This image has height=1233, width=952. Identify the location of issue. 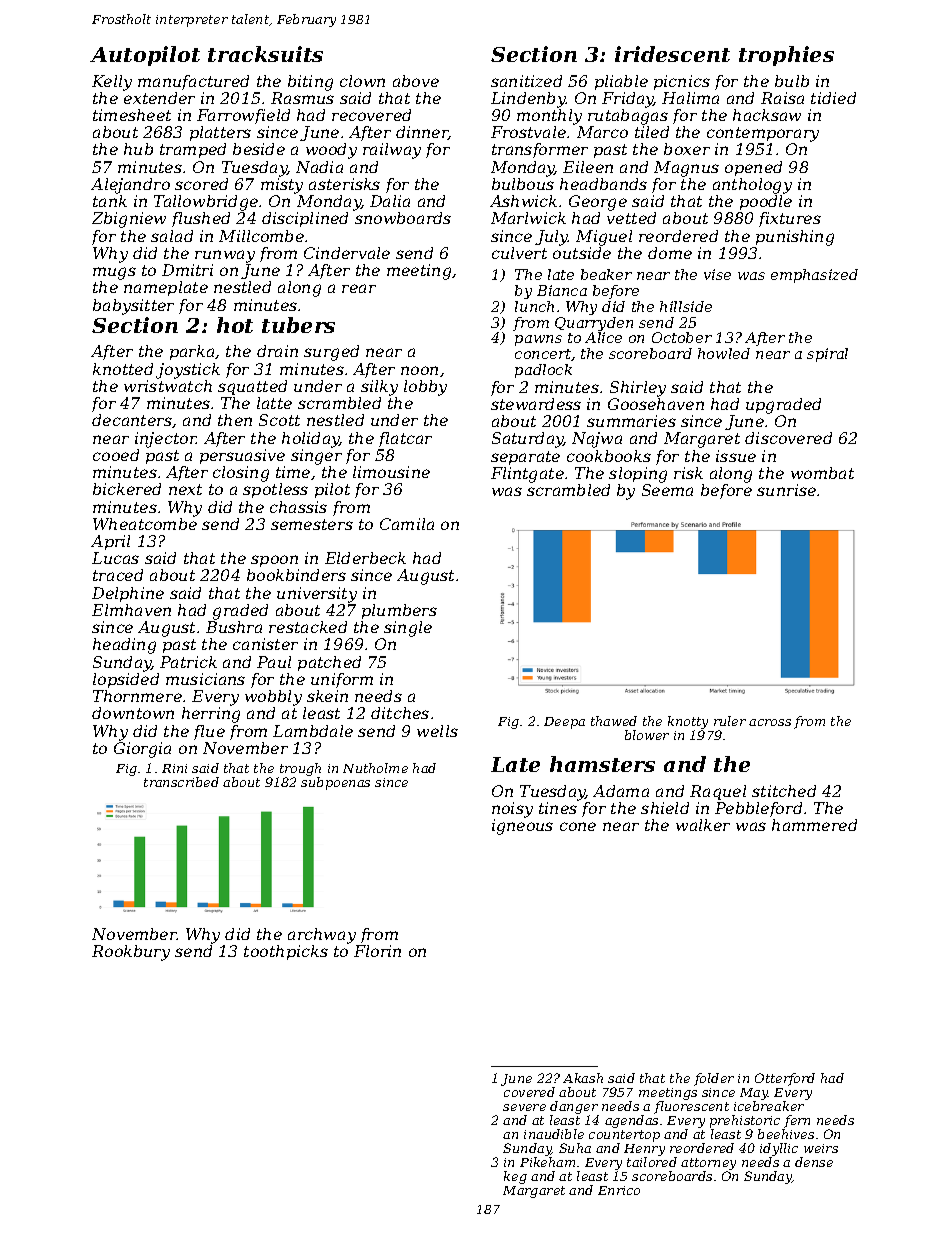
(736, 456).
